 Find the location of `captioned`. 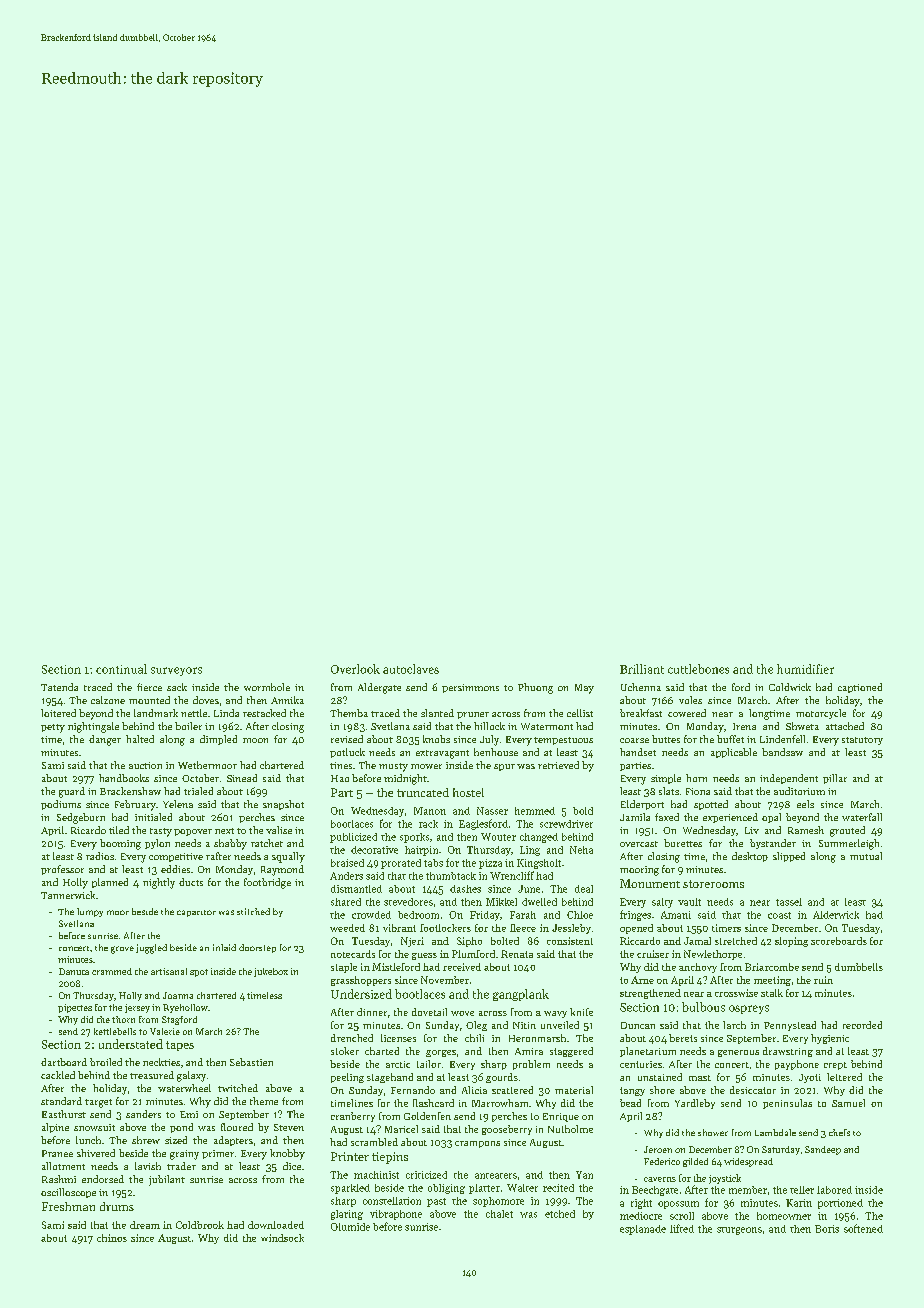

captioned is located at coordinates (860, 688).
